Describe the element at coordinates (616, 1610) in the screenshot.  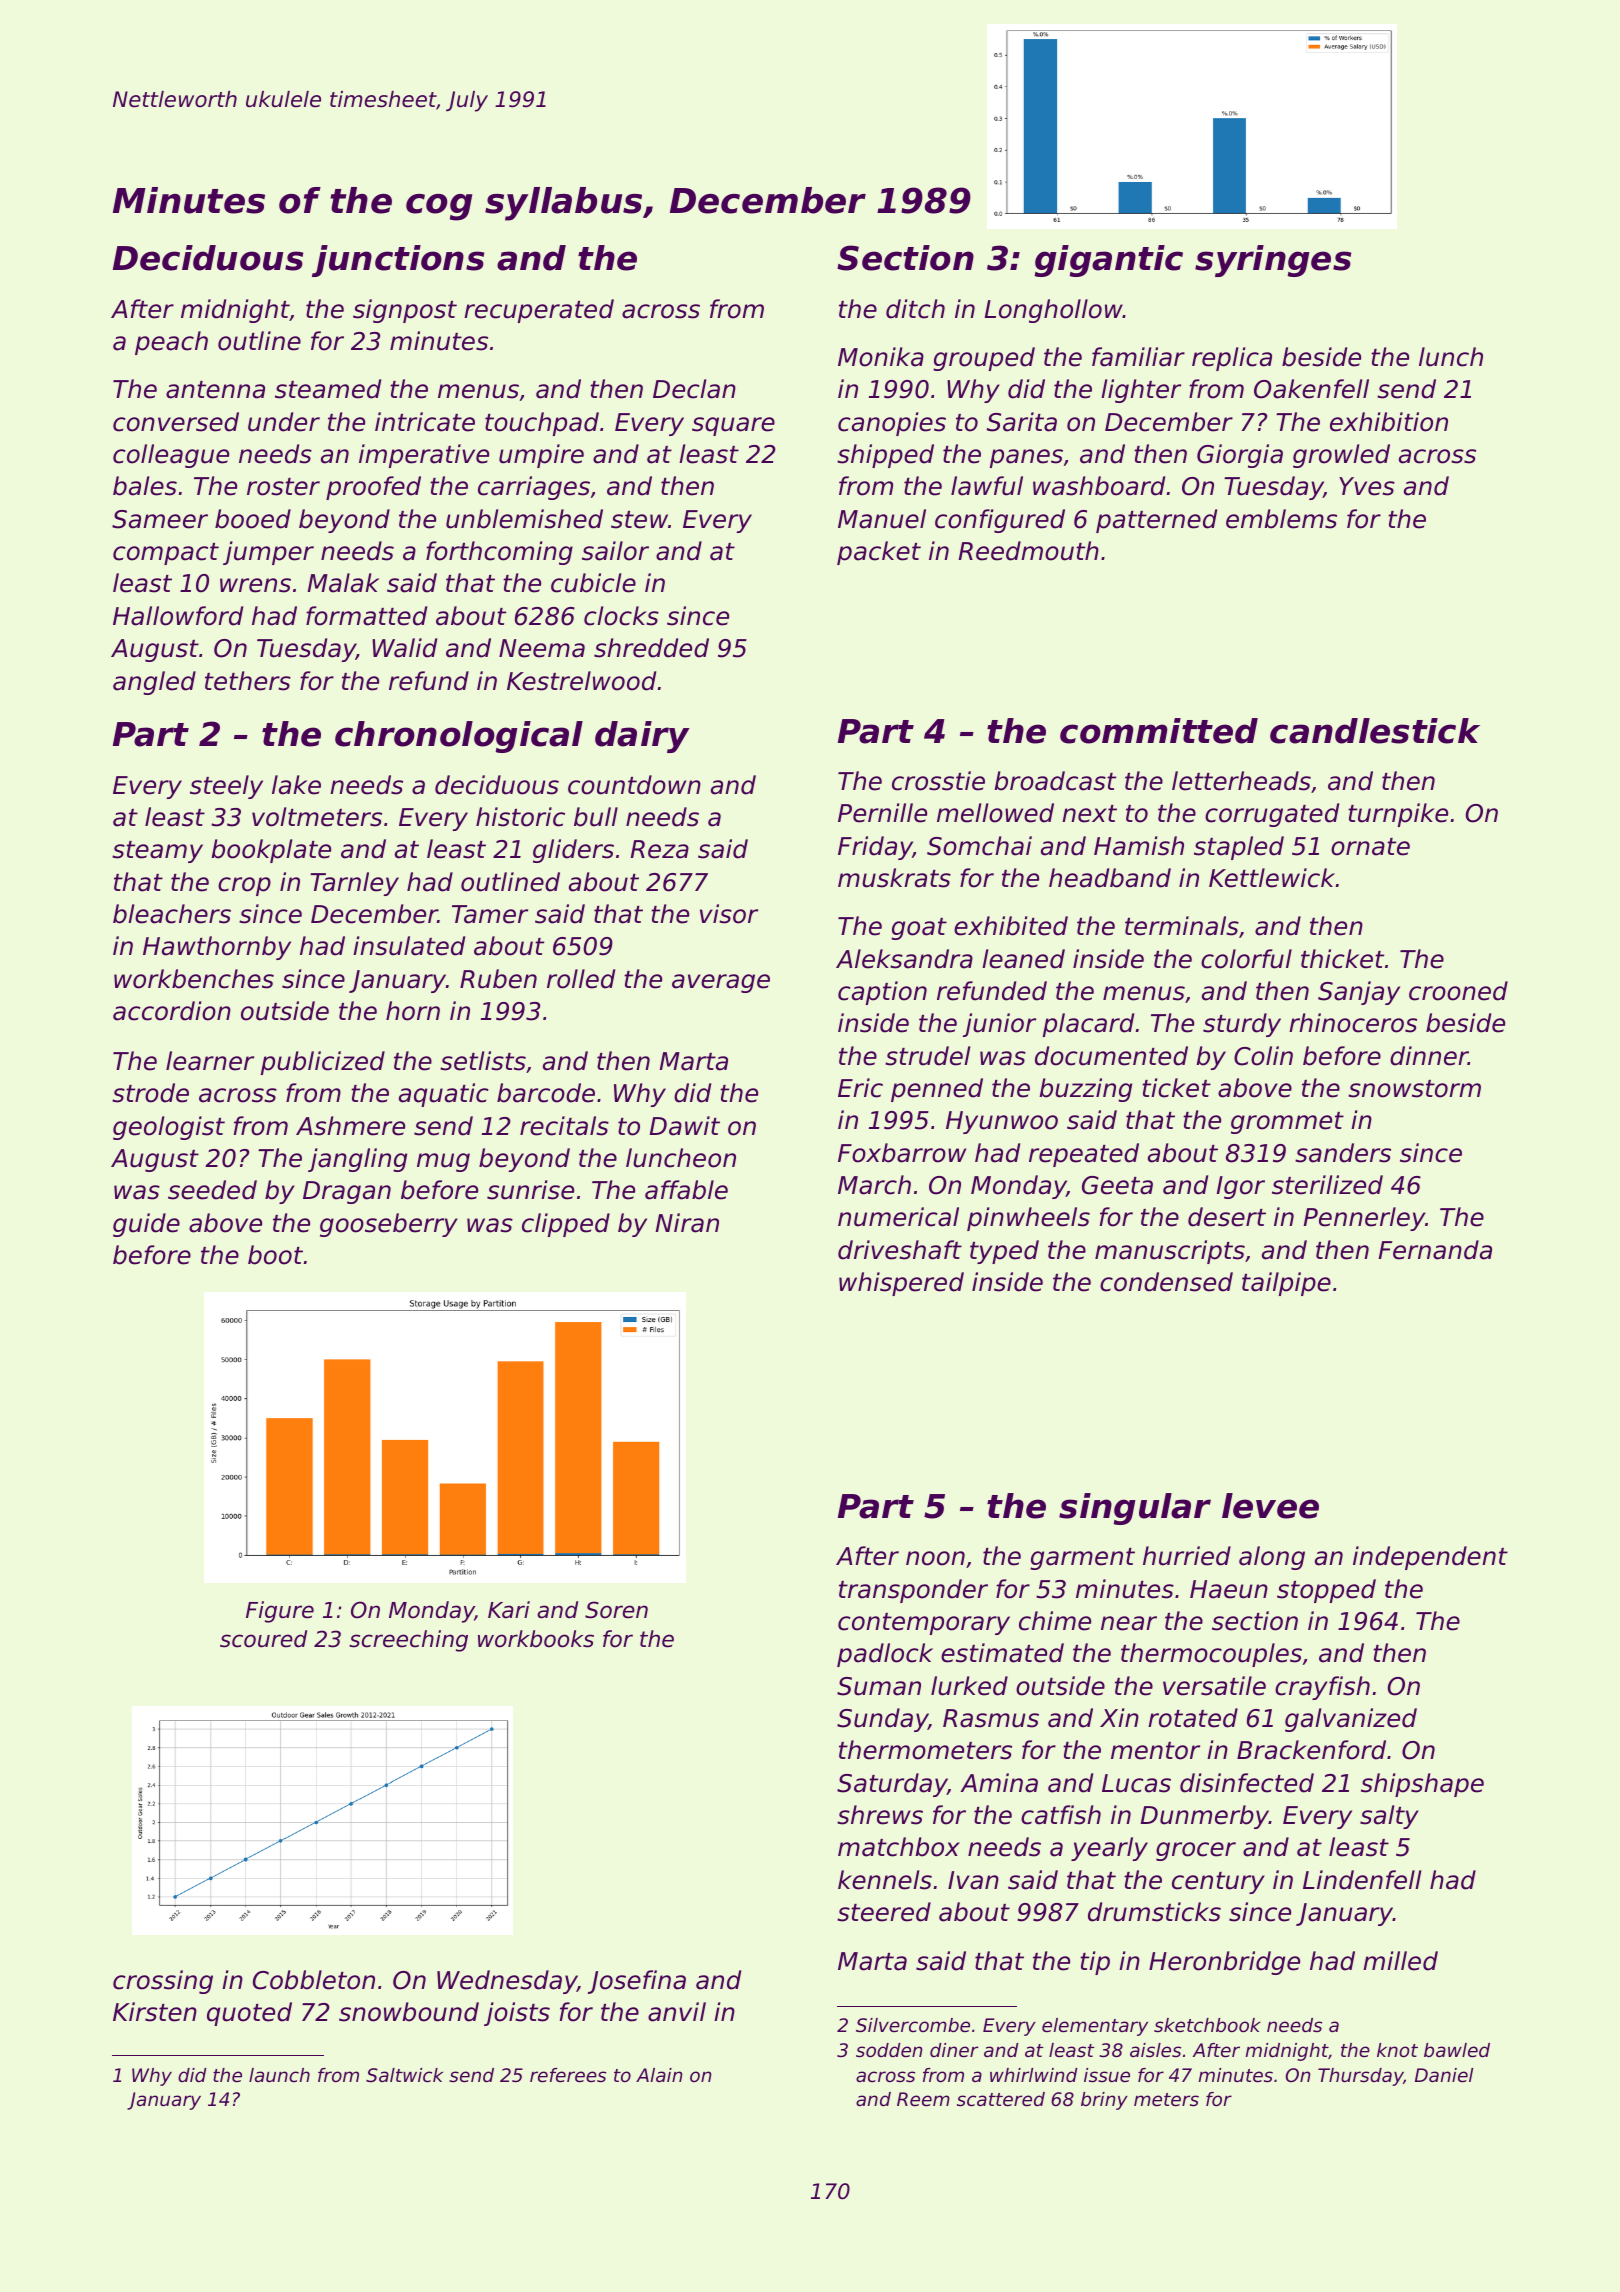
I see `Soren` at that location.
